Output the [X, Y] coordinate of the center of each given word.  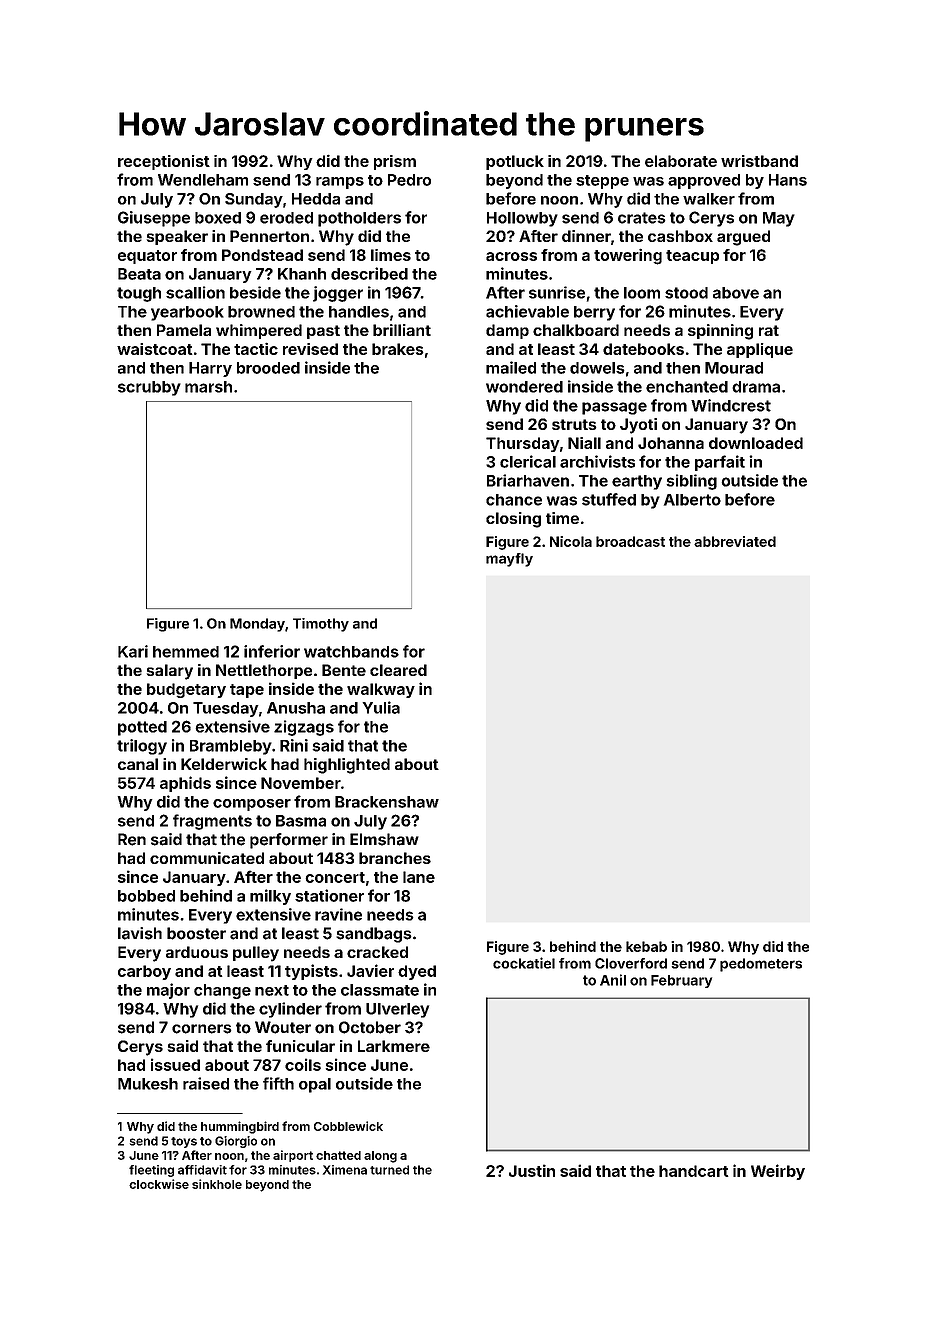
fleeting [151, 1171]
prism [395, 162]
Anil [613, 980]
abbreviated [735, 541]
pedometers [761, 965]
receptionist [164, 162]
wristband [759, 161]
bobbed [146, 896]
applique [760, 350]
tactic [256, 348]
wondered [524, 387]
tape [247, 691]
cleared [398, 670]
